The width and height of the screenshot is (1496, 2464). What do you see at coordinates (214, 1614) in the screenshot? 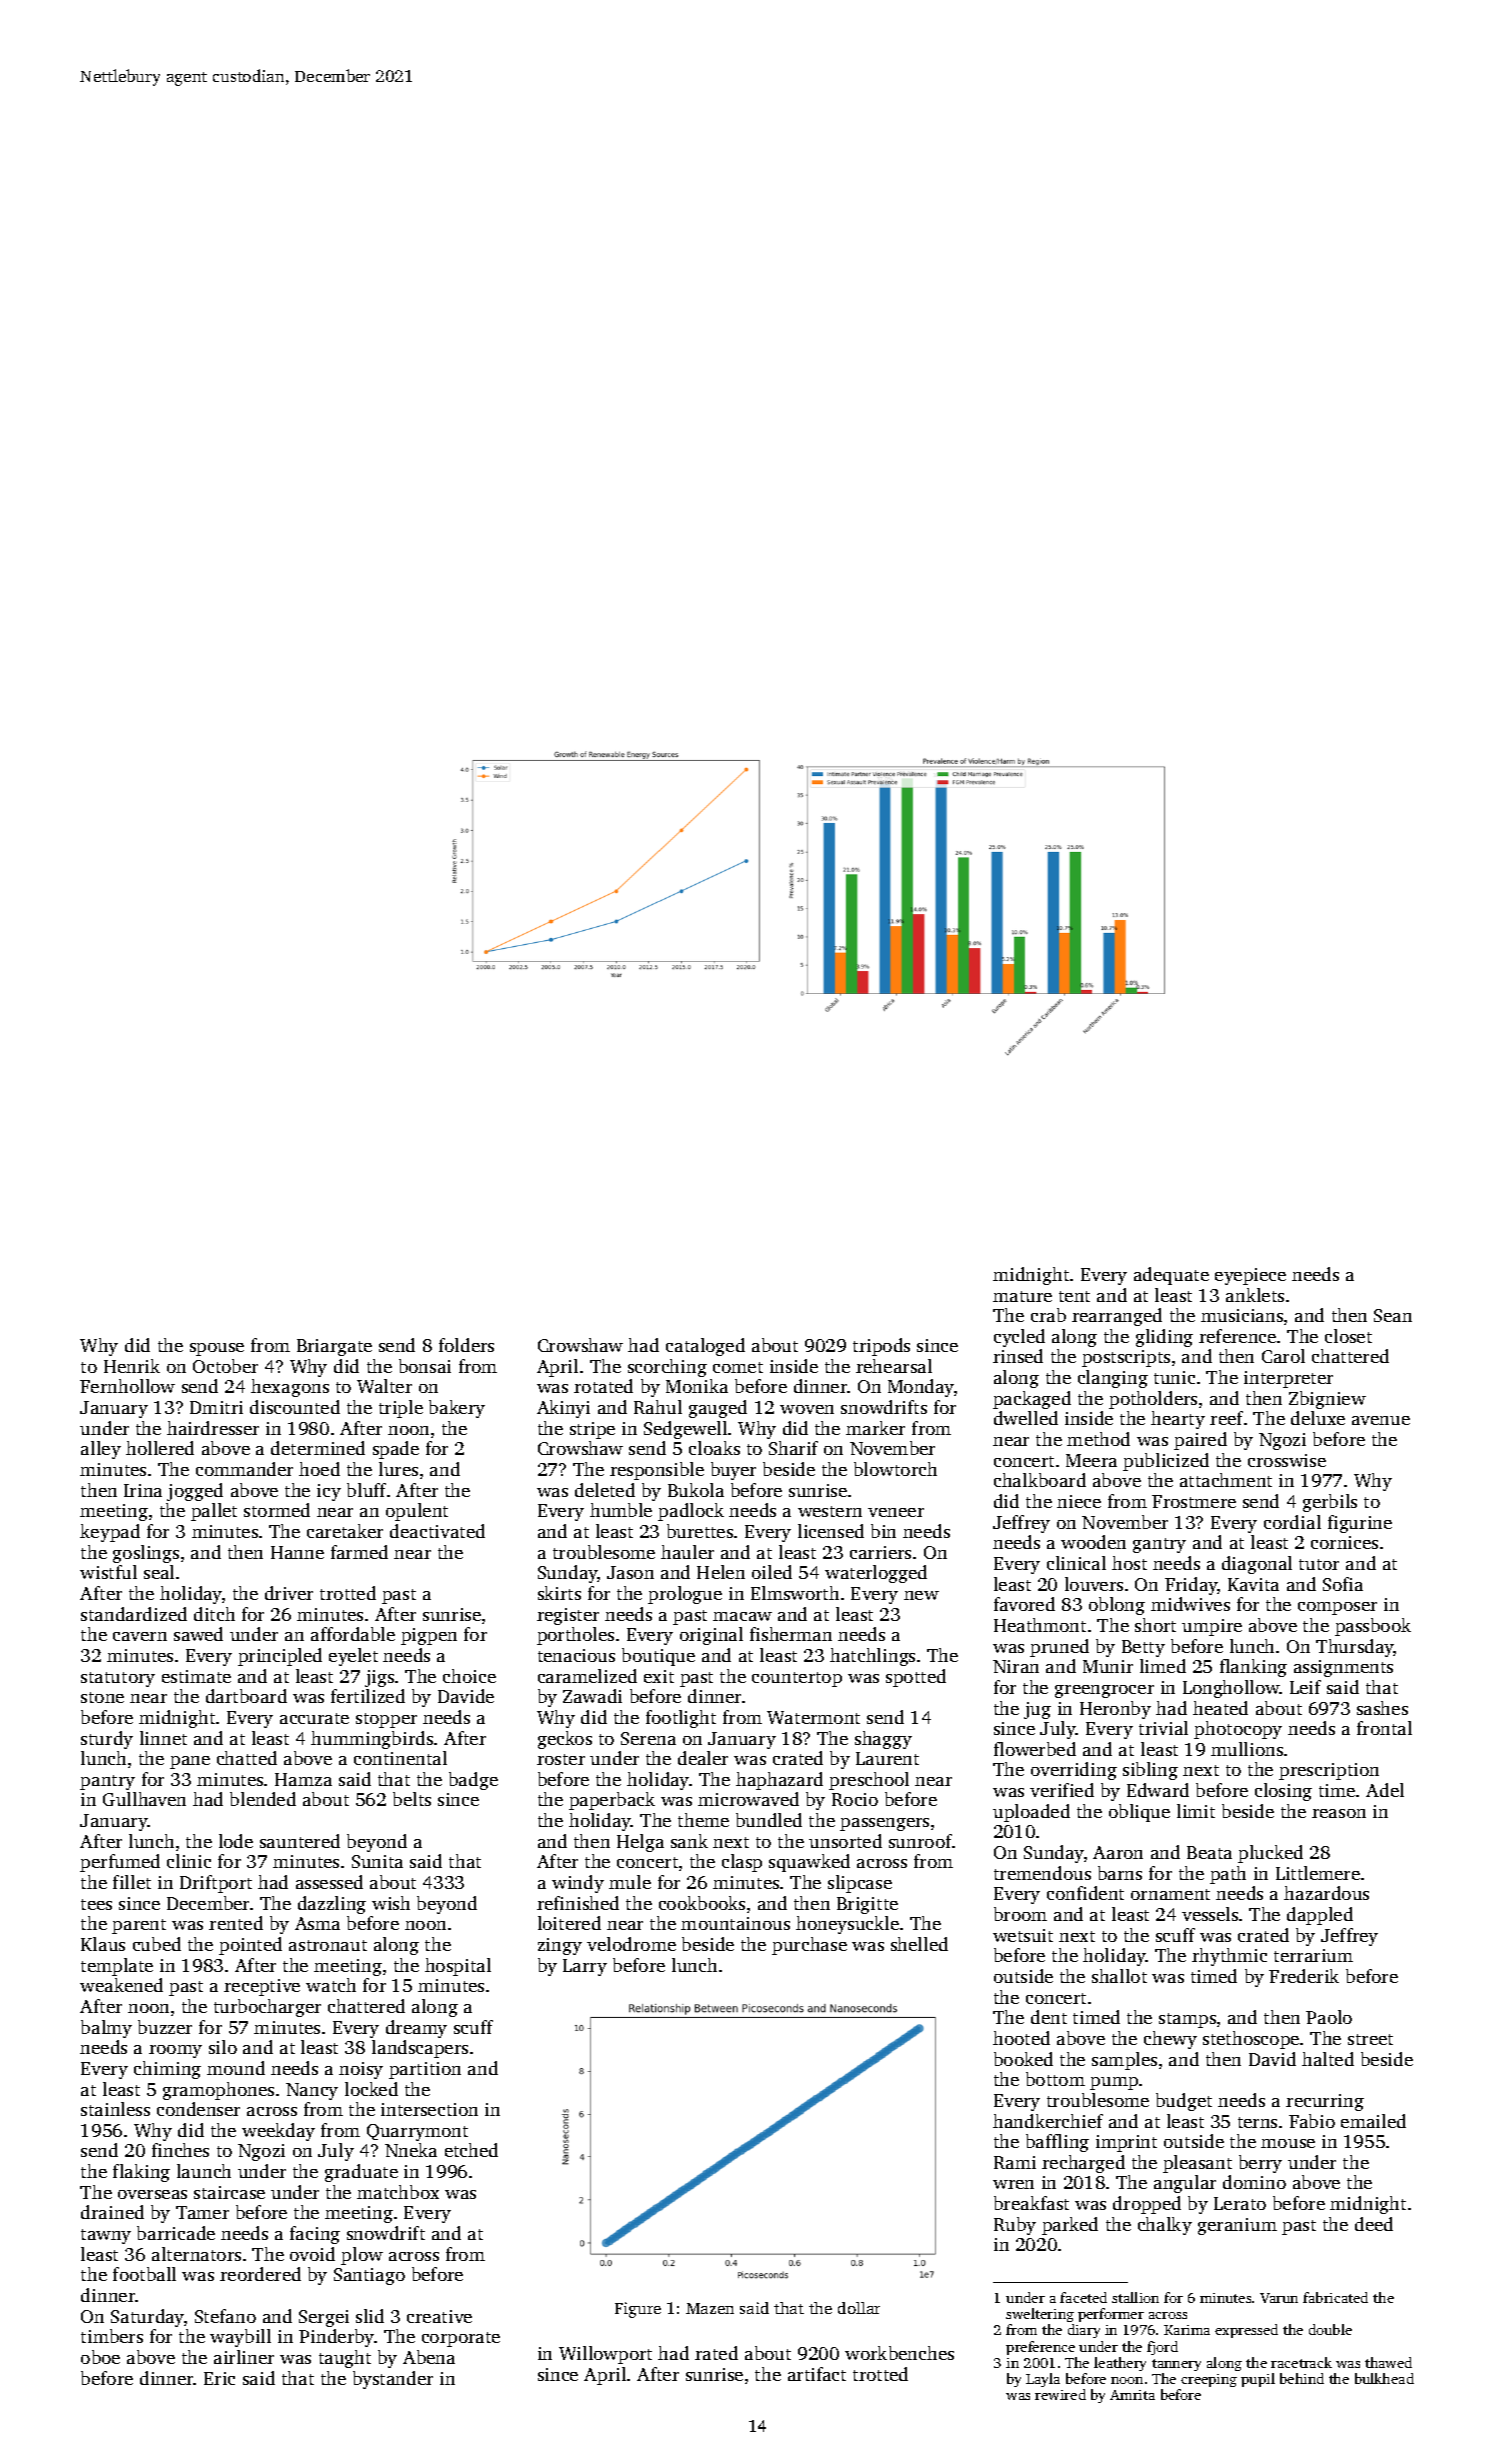
I see `ditch` at bounding box center [214, 1614].
